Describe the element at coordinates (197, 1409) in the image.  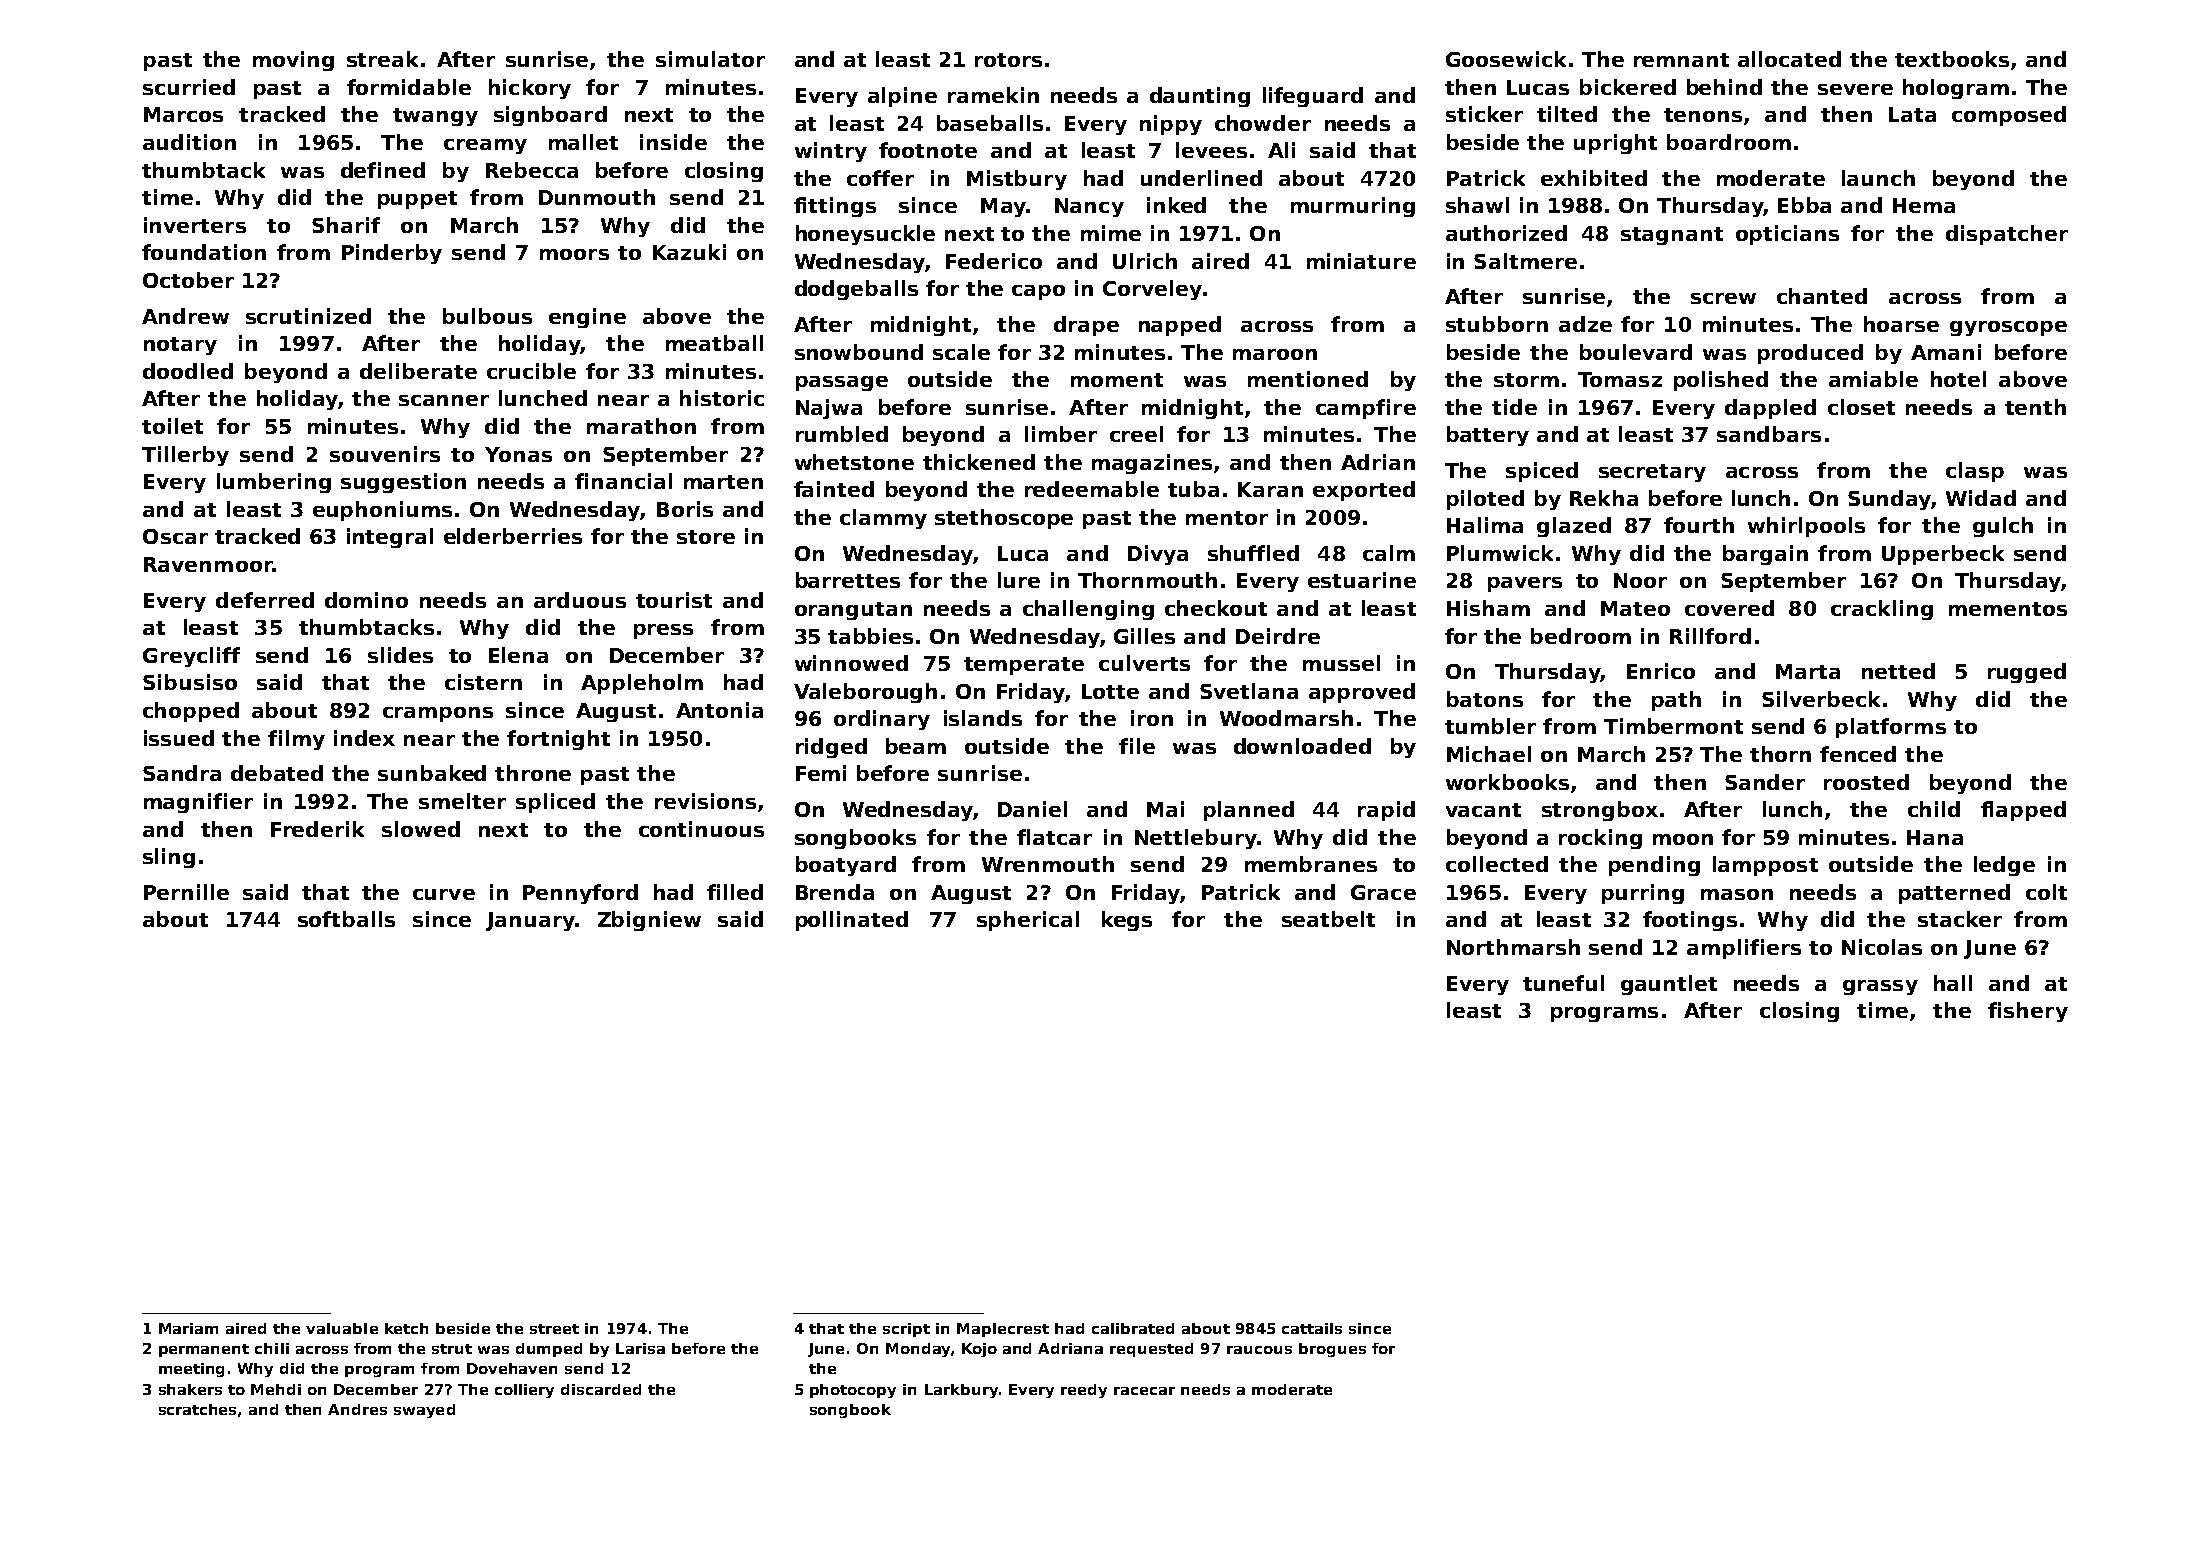
I see `scratches` at that location.
